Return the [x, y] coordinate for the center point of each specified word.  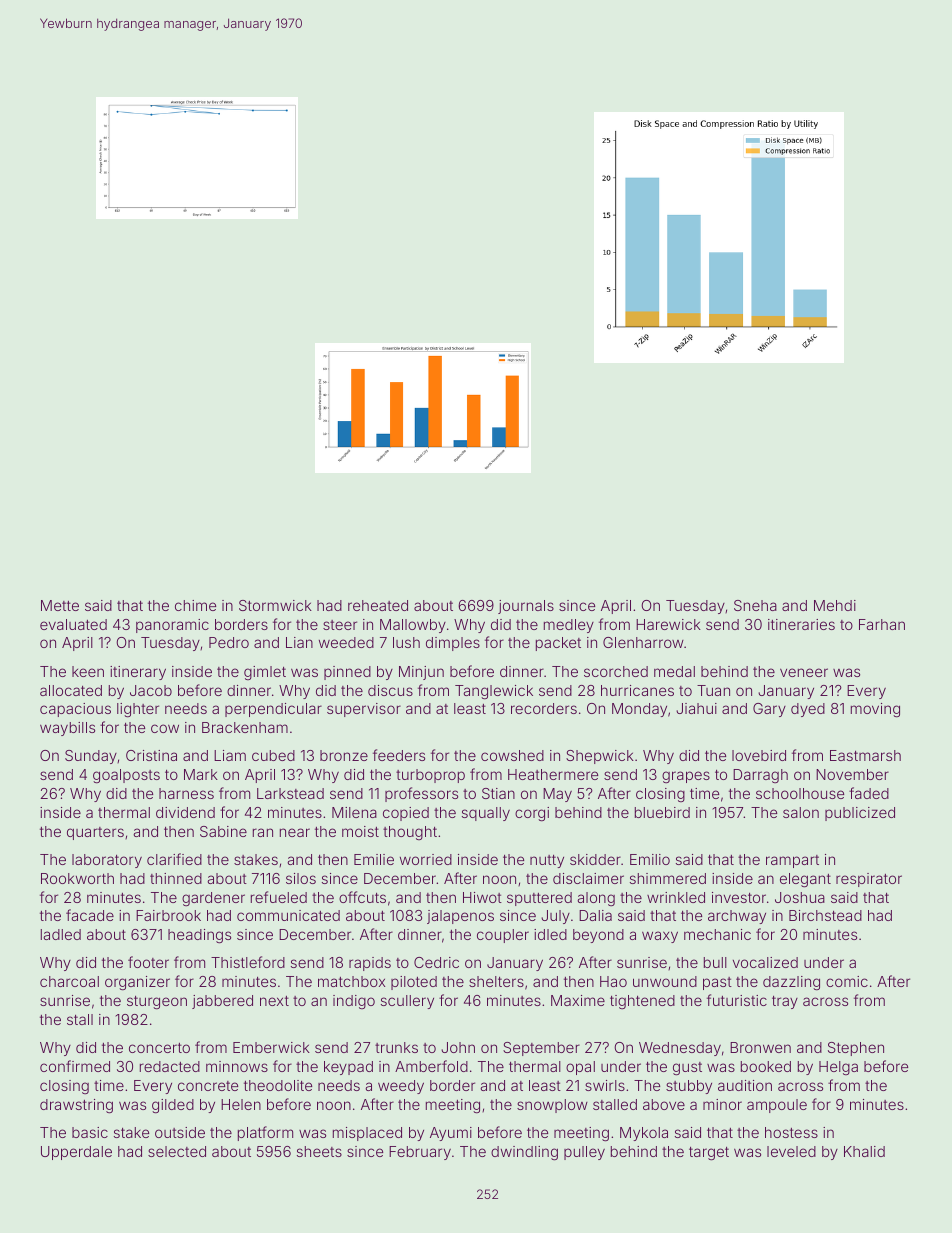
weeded [346, 642]
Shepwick [600, 757]
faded [869, 793]
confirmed [75, 1066]
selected [177, 1151]
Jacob [151, 690]
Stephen [856, 1049]
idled [550, 934]
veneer [804, 672]
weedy [401, 1087]
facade [90, 915]
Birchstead [825, 915]
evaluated [73, 624]
